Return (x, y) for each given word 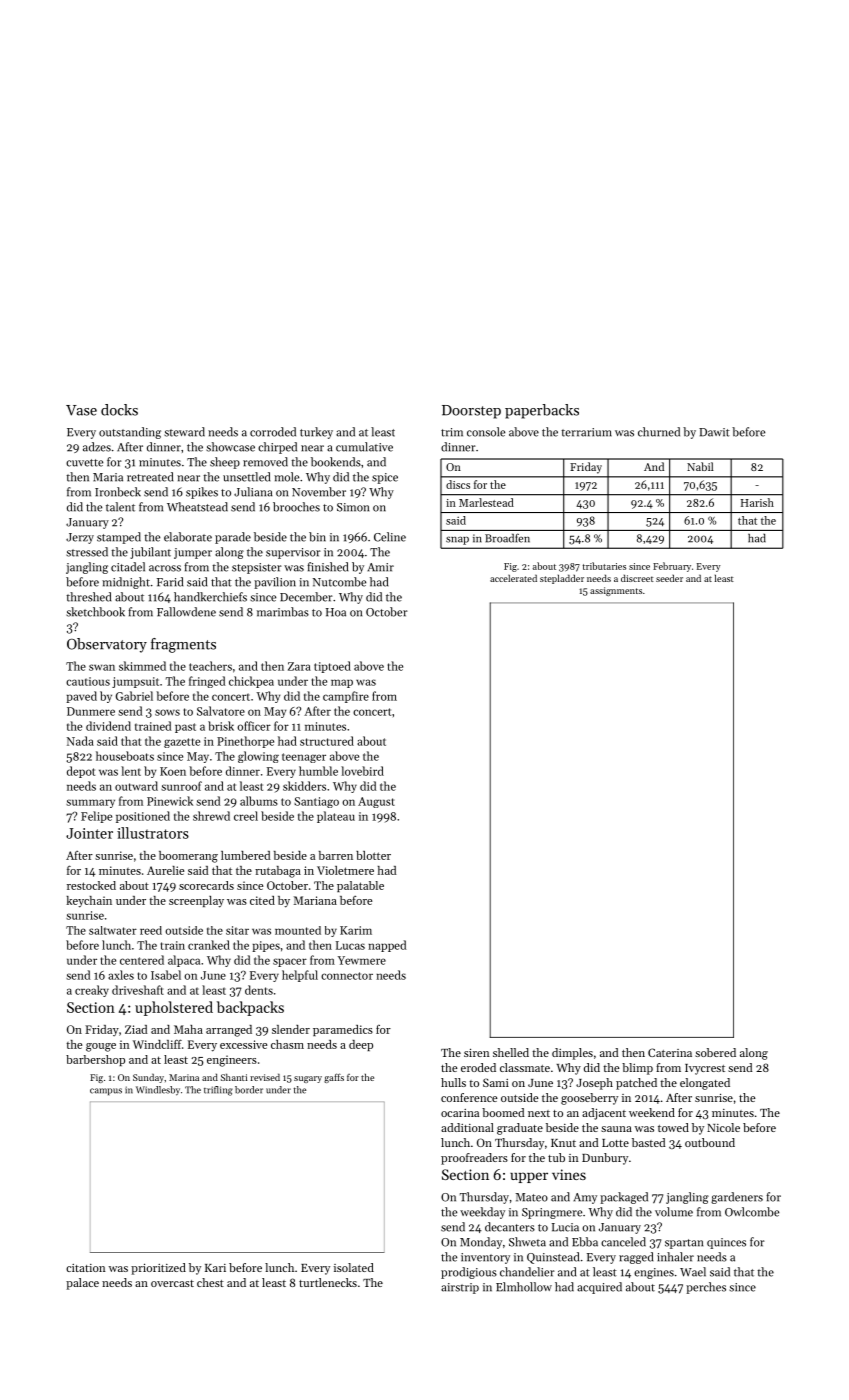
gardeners (737, 1198)
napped (387, 946)
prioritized (158, 1269)
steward (184, 432)
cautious (88, 681)
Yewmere (362, 960)
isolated (354, 1267)
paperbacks (542, 411)
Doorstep (471, 412)
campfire (346, 697)
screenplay (196, 902)
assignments (616, 591)
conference (469, 1097)
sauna (616, 1129)
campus (106, 1091)
